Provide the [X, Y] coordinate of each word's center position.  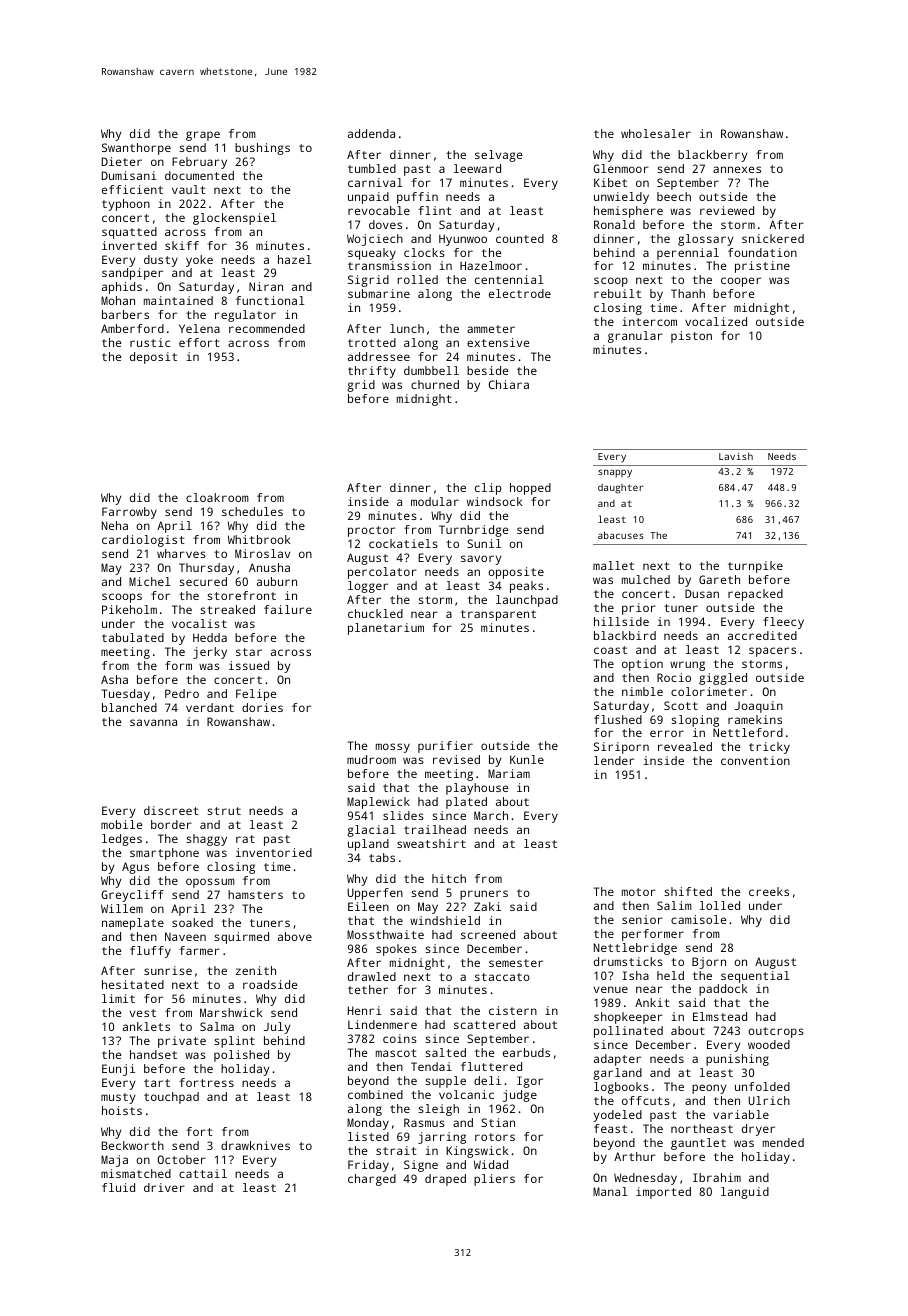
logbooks [621, 1088]
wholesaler [656, 133]
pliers [494, 1180]
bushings [262, 149]
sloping [695, 721]
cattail [203, 1173]
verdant [210, 707]
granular [635, 337]
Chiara [509, 384]
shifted [688, 891]
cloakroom [217, 497]
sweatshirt [431, 843]
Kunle [527, 759]
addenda [371, 133]
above [295, 936]
